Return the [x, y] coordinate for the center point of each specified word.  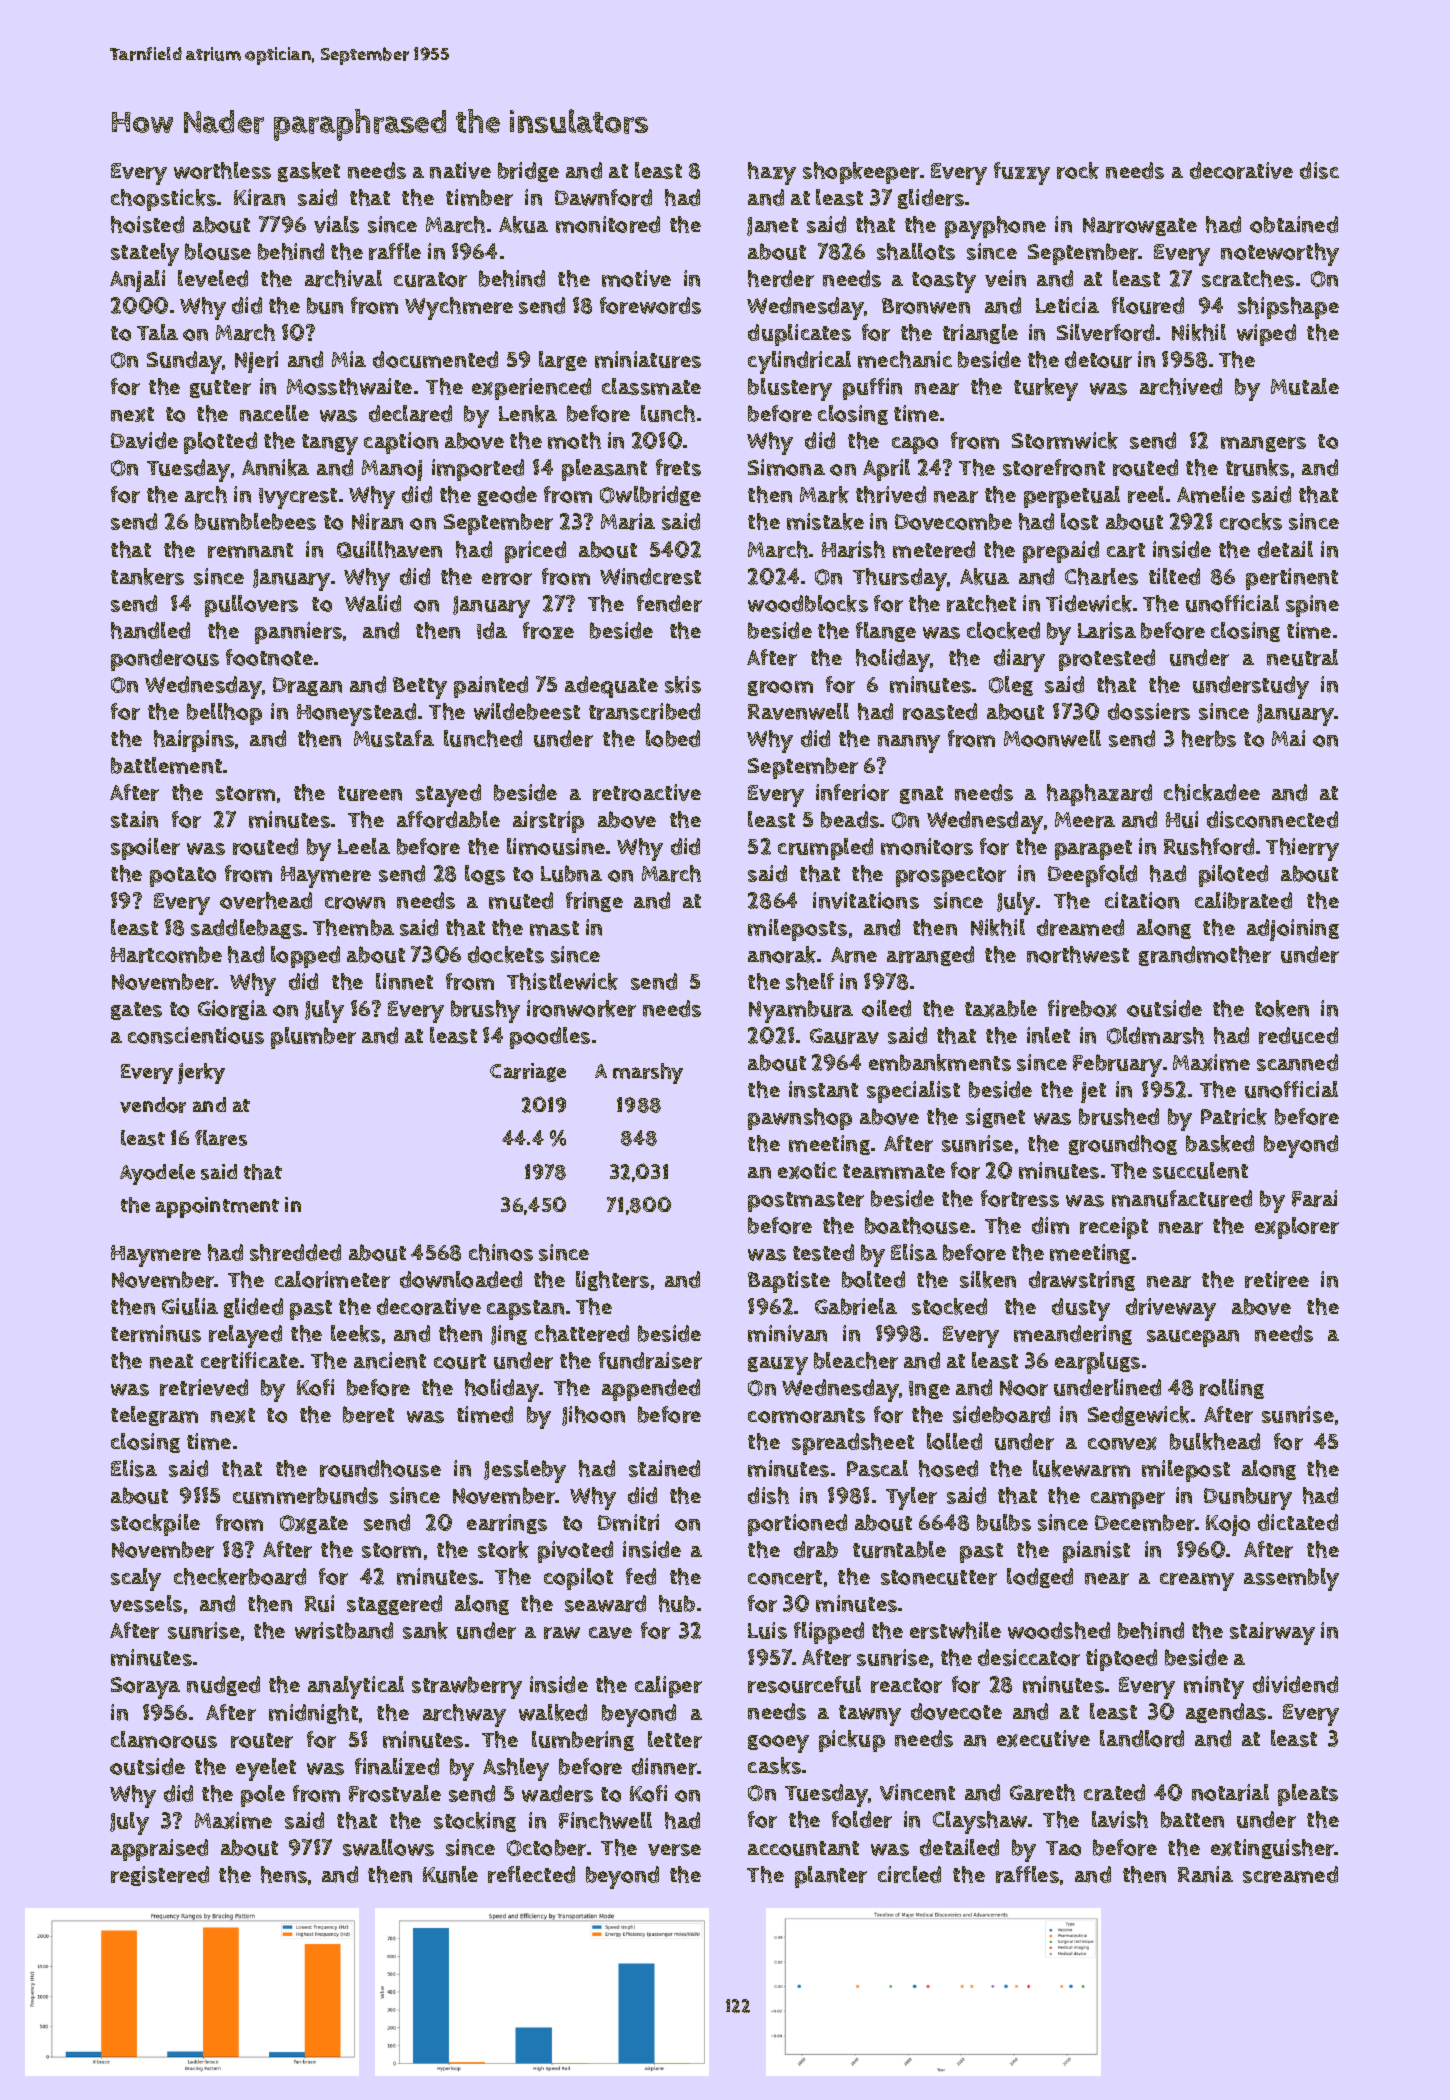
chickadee [1212, 792]
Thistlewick [562, 981]
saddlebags [246, 929]
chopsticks [163, 200]
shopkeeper [861, 173]
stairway [1272, 1633]
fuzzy [1022, 173]
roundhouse [380, 1468]
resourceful [804, 1684]
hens [284, 1874]
